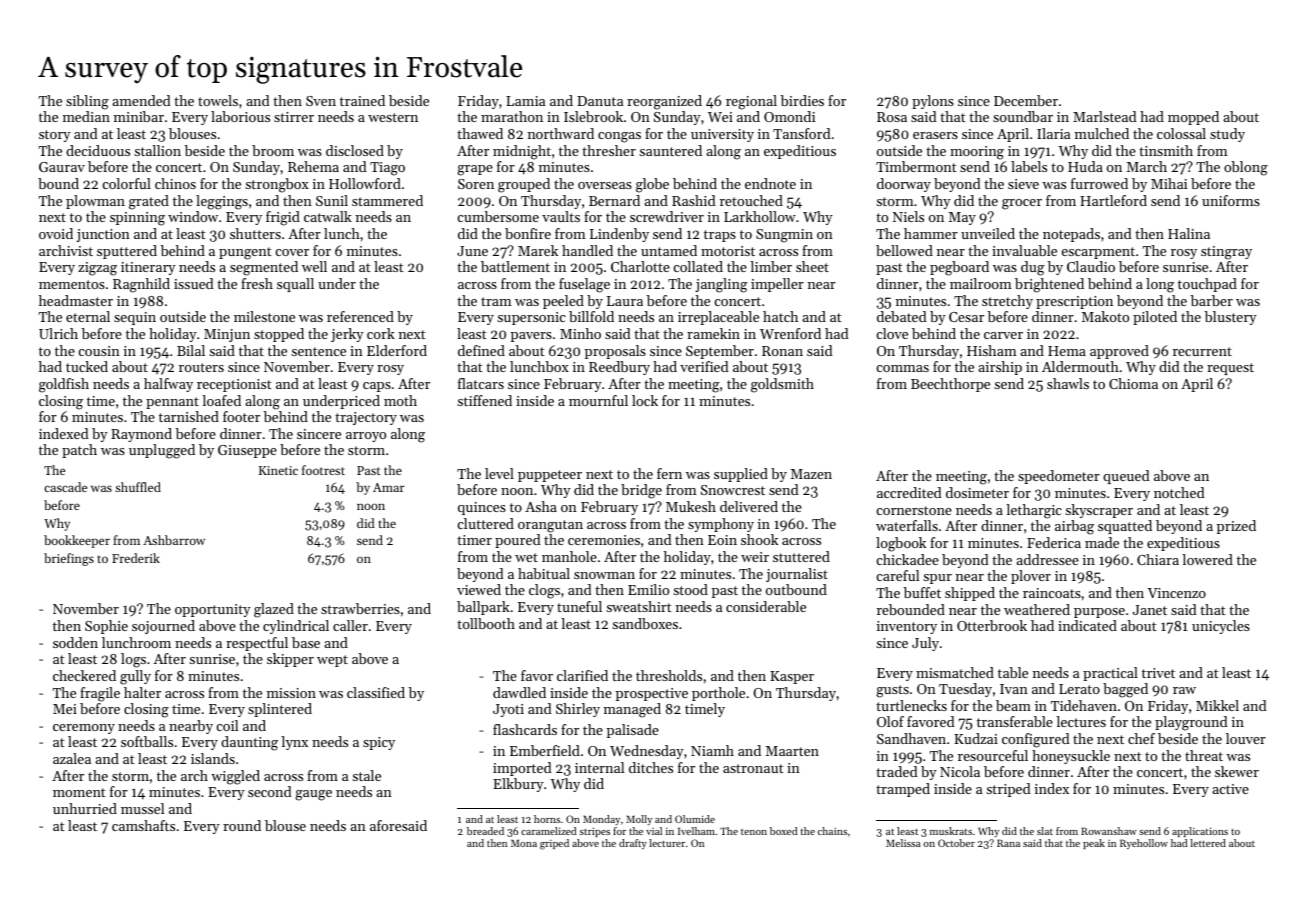 Image resolution: width=1308 pixels, height=924 pixels. Describe the element at coordinates (75, 642) in the screenshot. I see `sodden` at that location.
